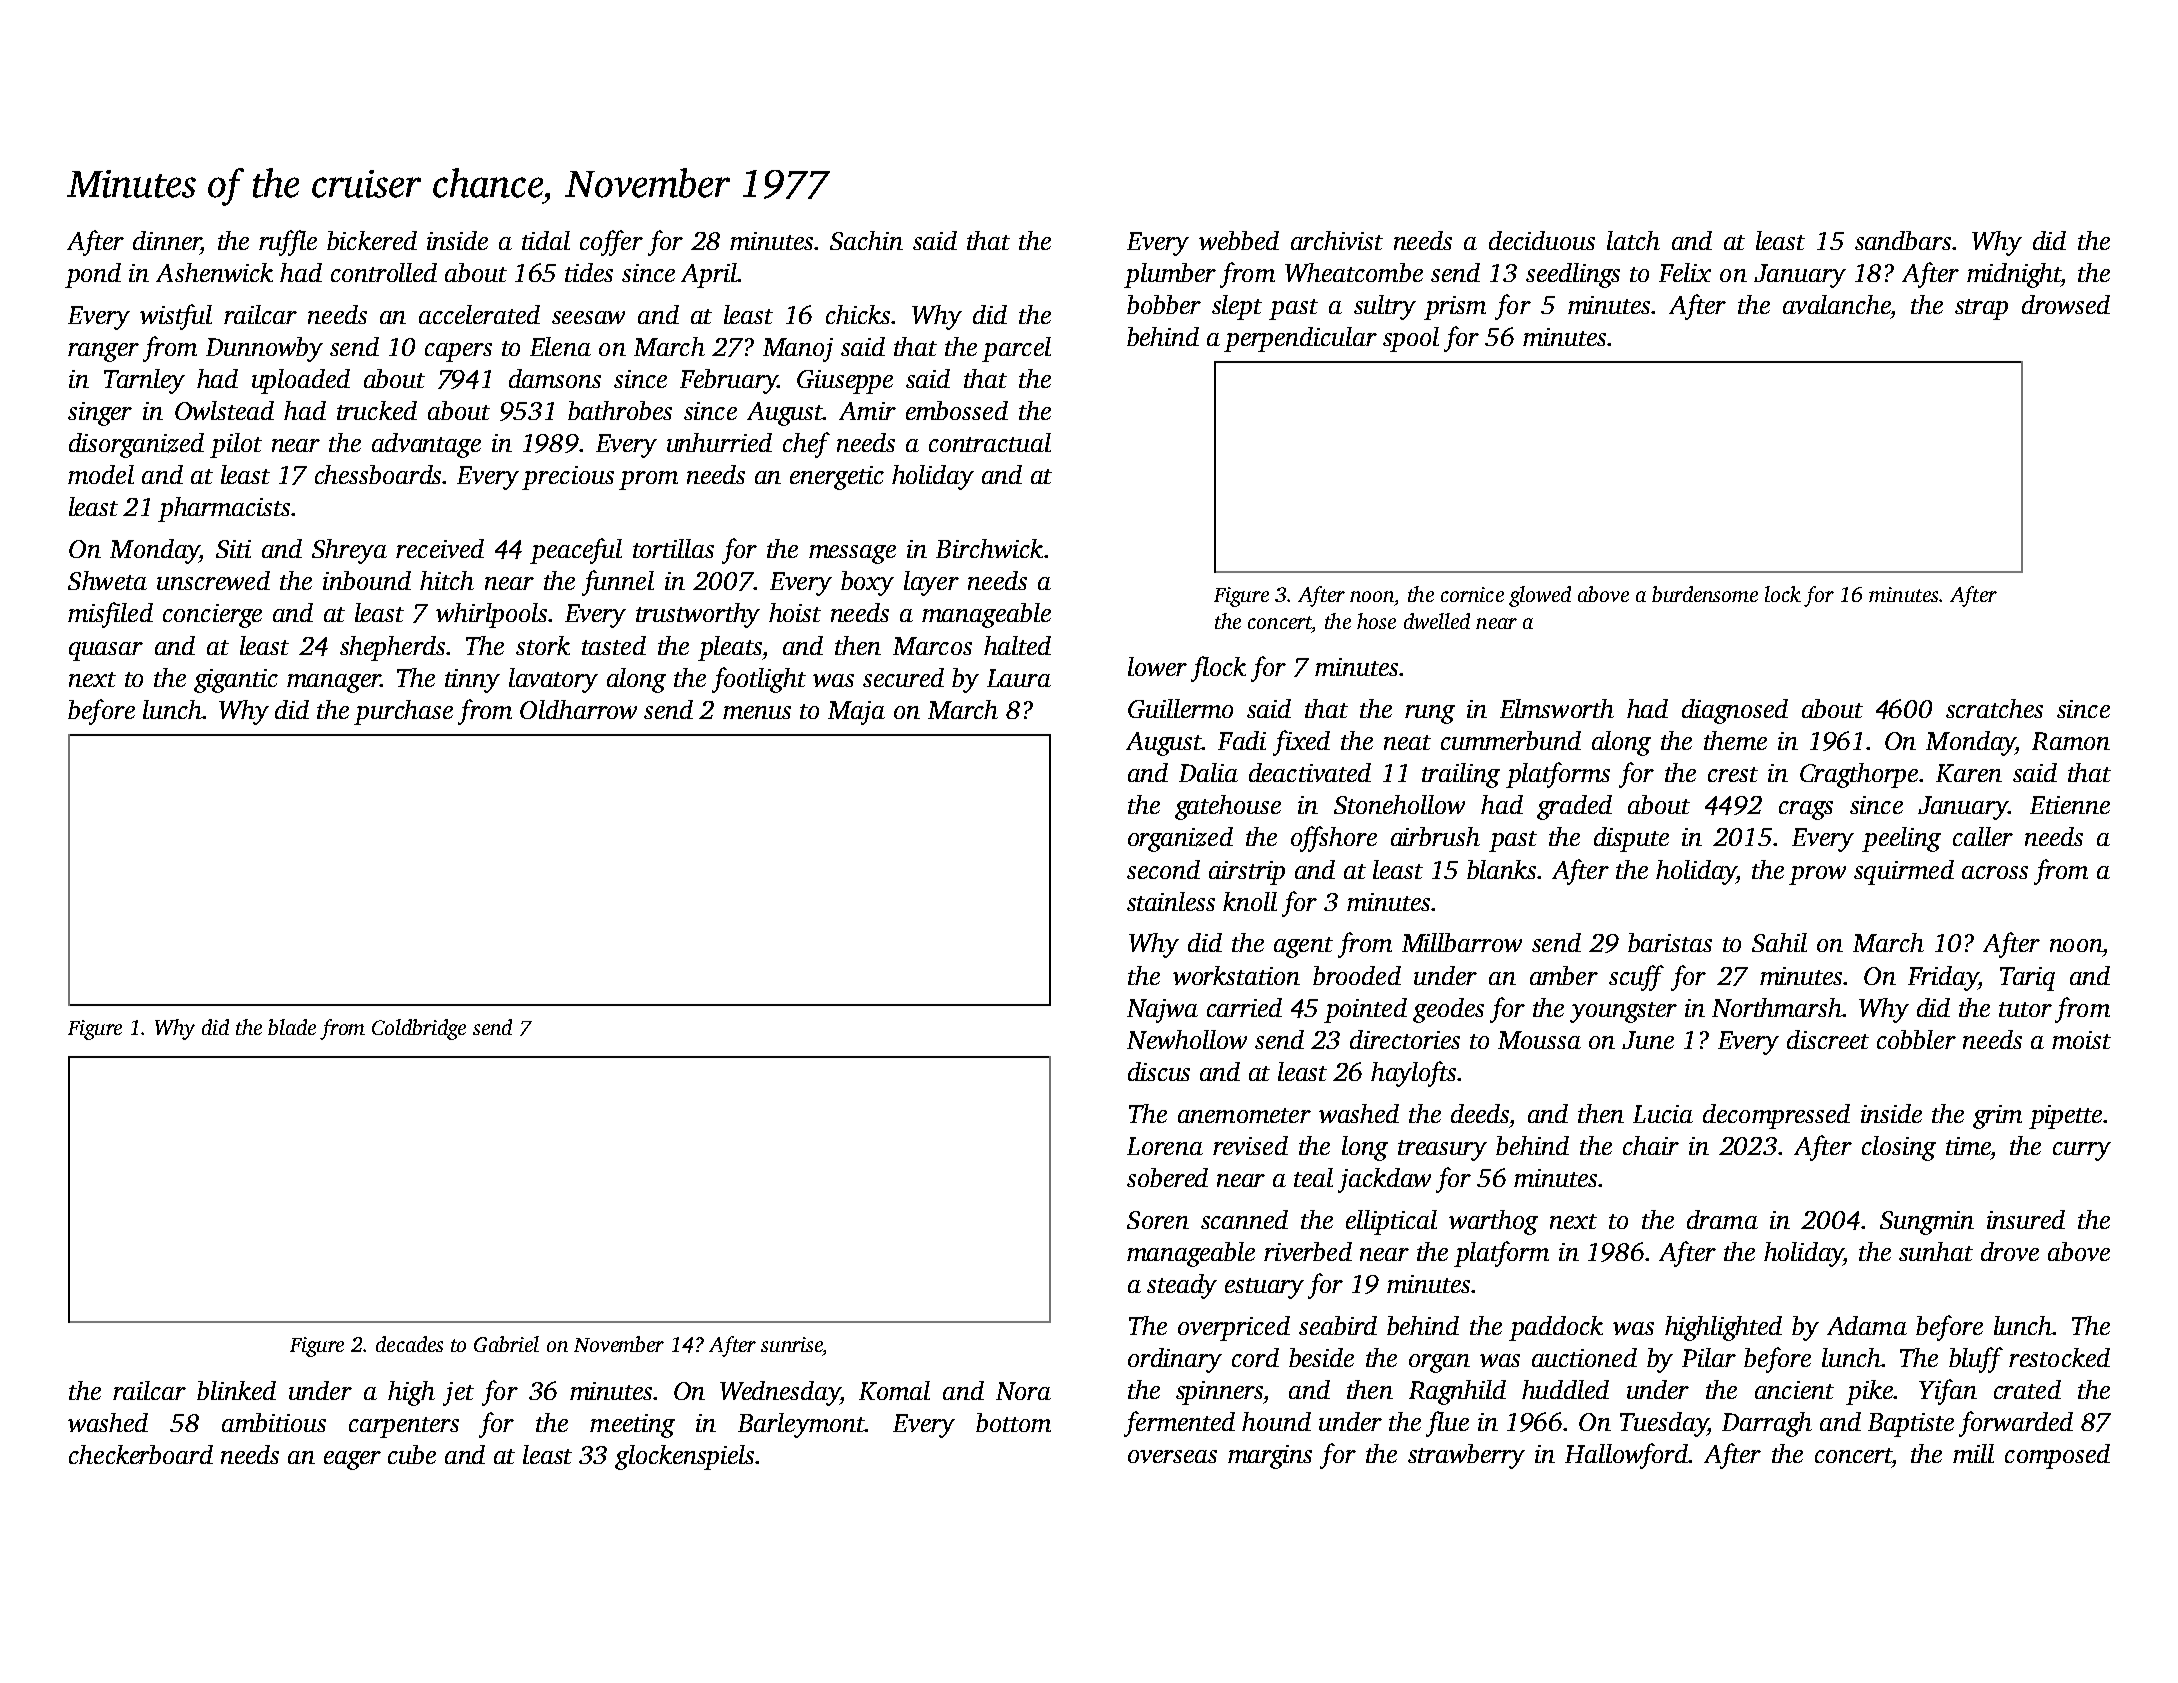  What do you see at coordinates (1016, 349) in the image?
I see `parcel` at bounding box center [1016, 349].
